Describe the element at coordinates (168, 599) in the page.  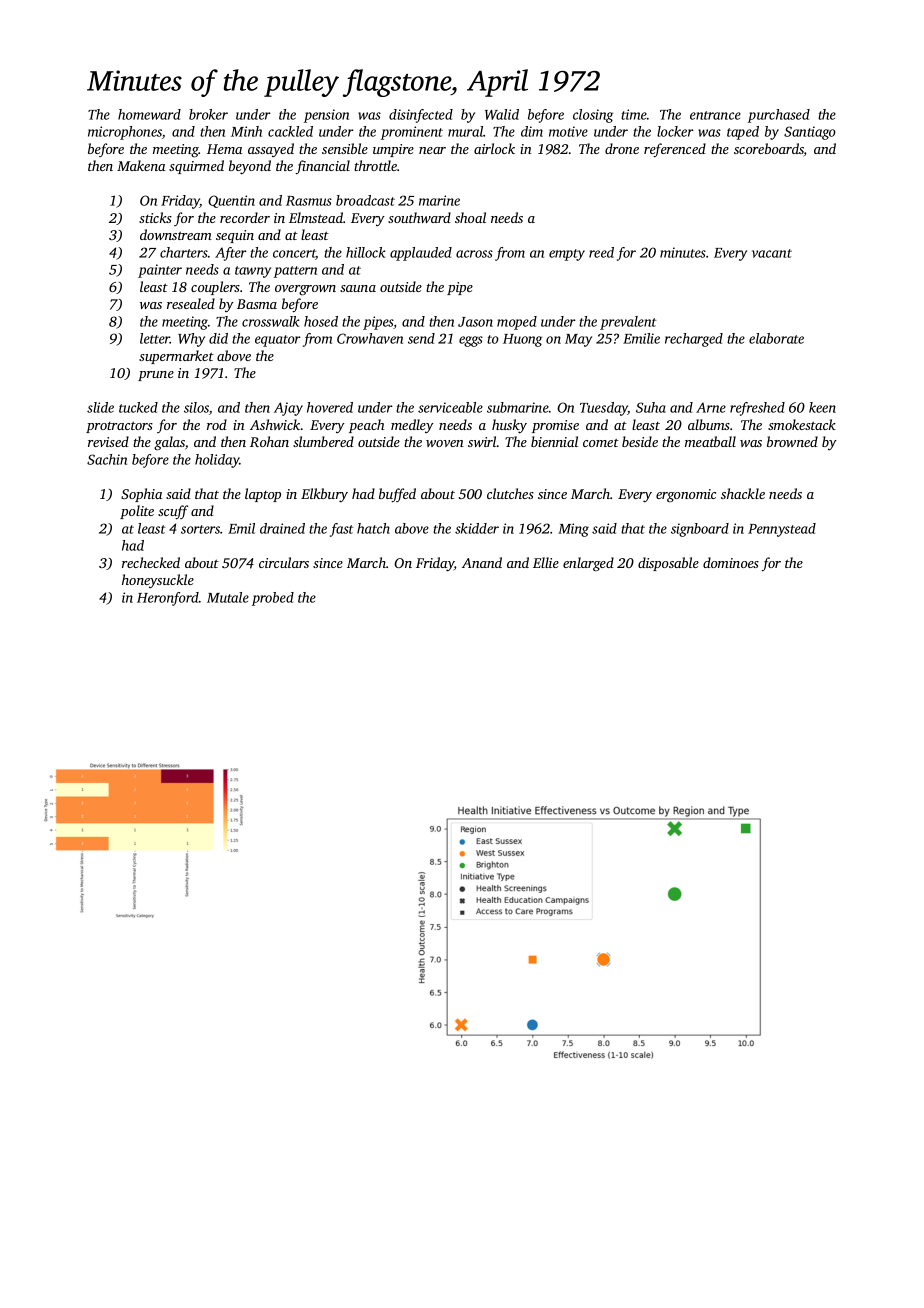
I see `Heronford` at that location.
